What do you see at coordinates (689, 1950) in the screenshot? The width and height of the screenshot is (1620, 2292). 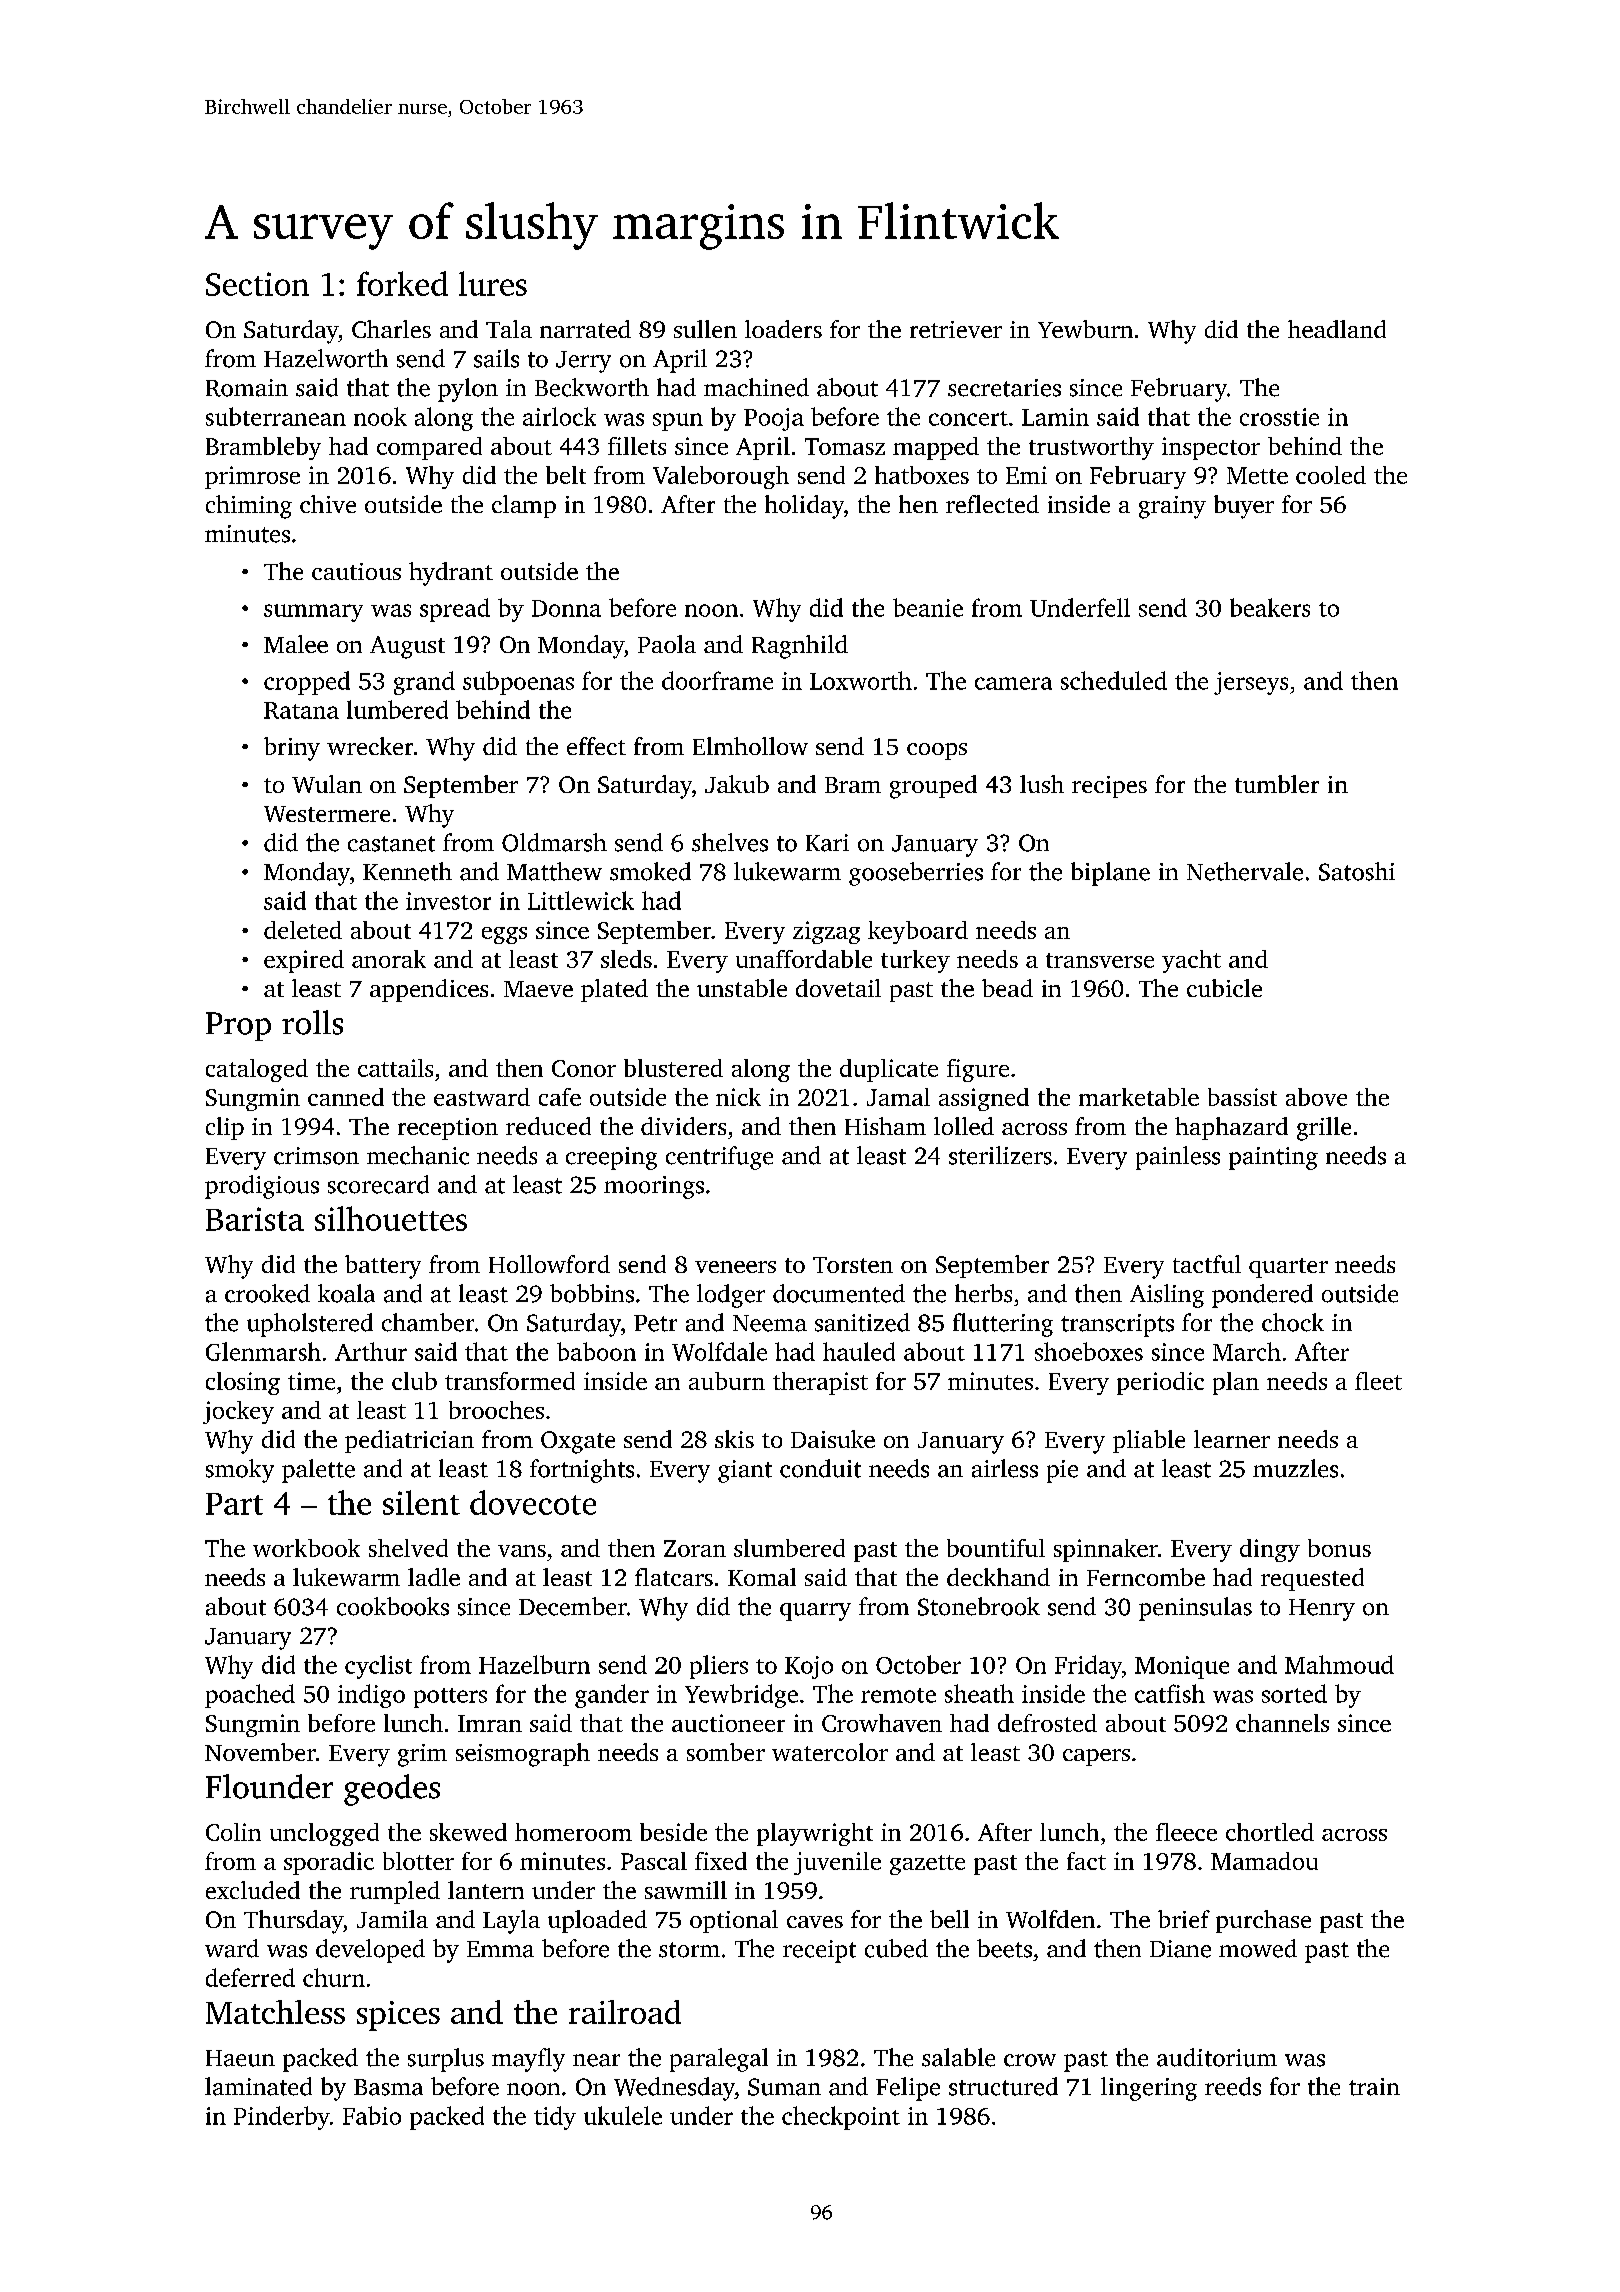 I see `storm` at bounding box center [689, 1950].
